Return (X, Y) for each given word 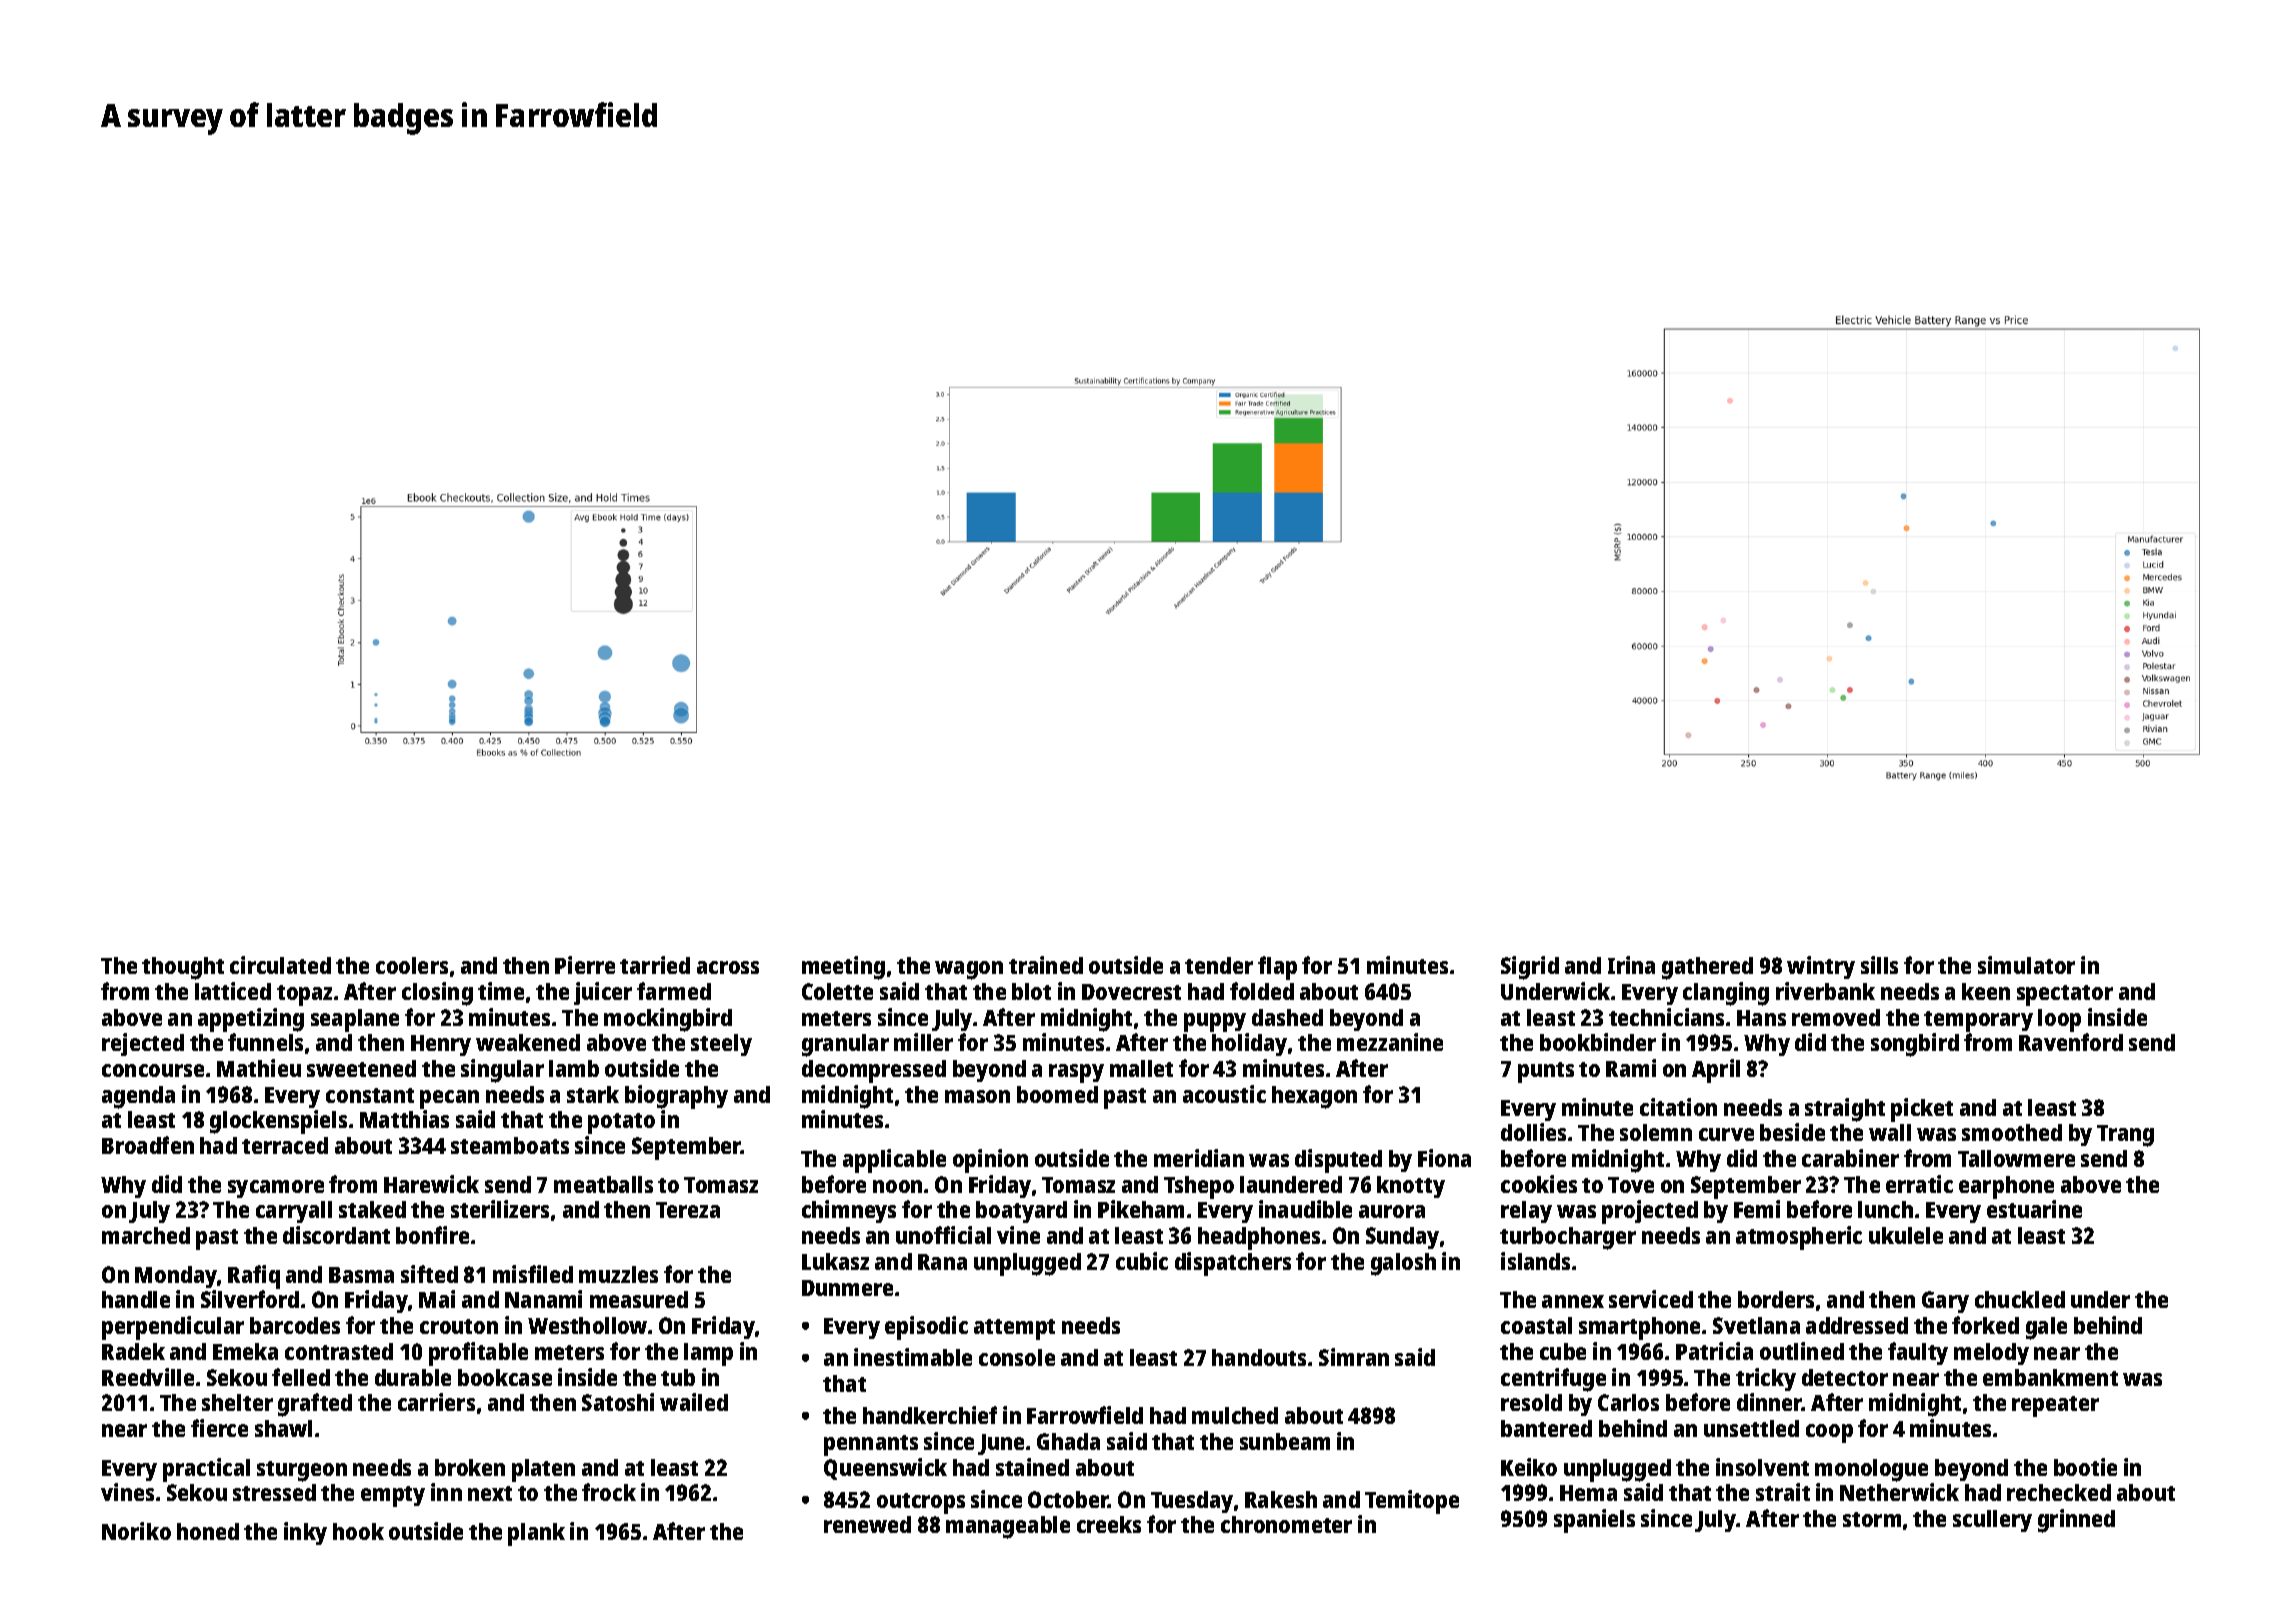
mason (977, 1096)
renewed (867, 1524)
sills (1879, 965)
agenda (138, 1097)
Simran (1354, 1357)
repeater (2055, 1406)
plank (536, 1534)
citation (1678, 1107)
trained (1046, 965)
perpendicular (173, 1328)
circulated (280, 965)
